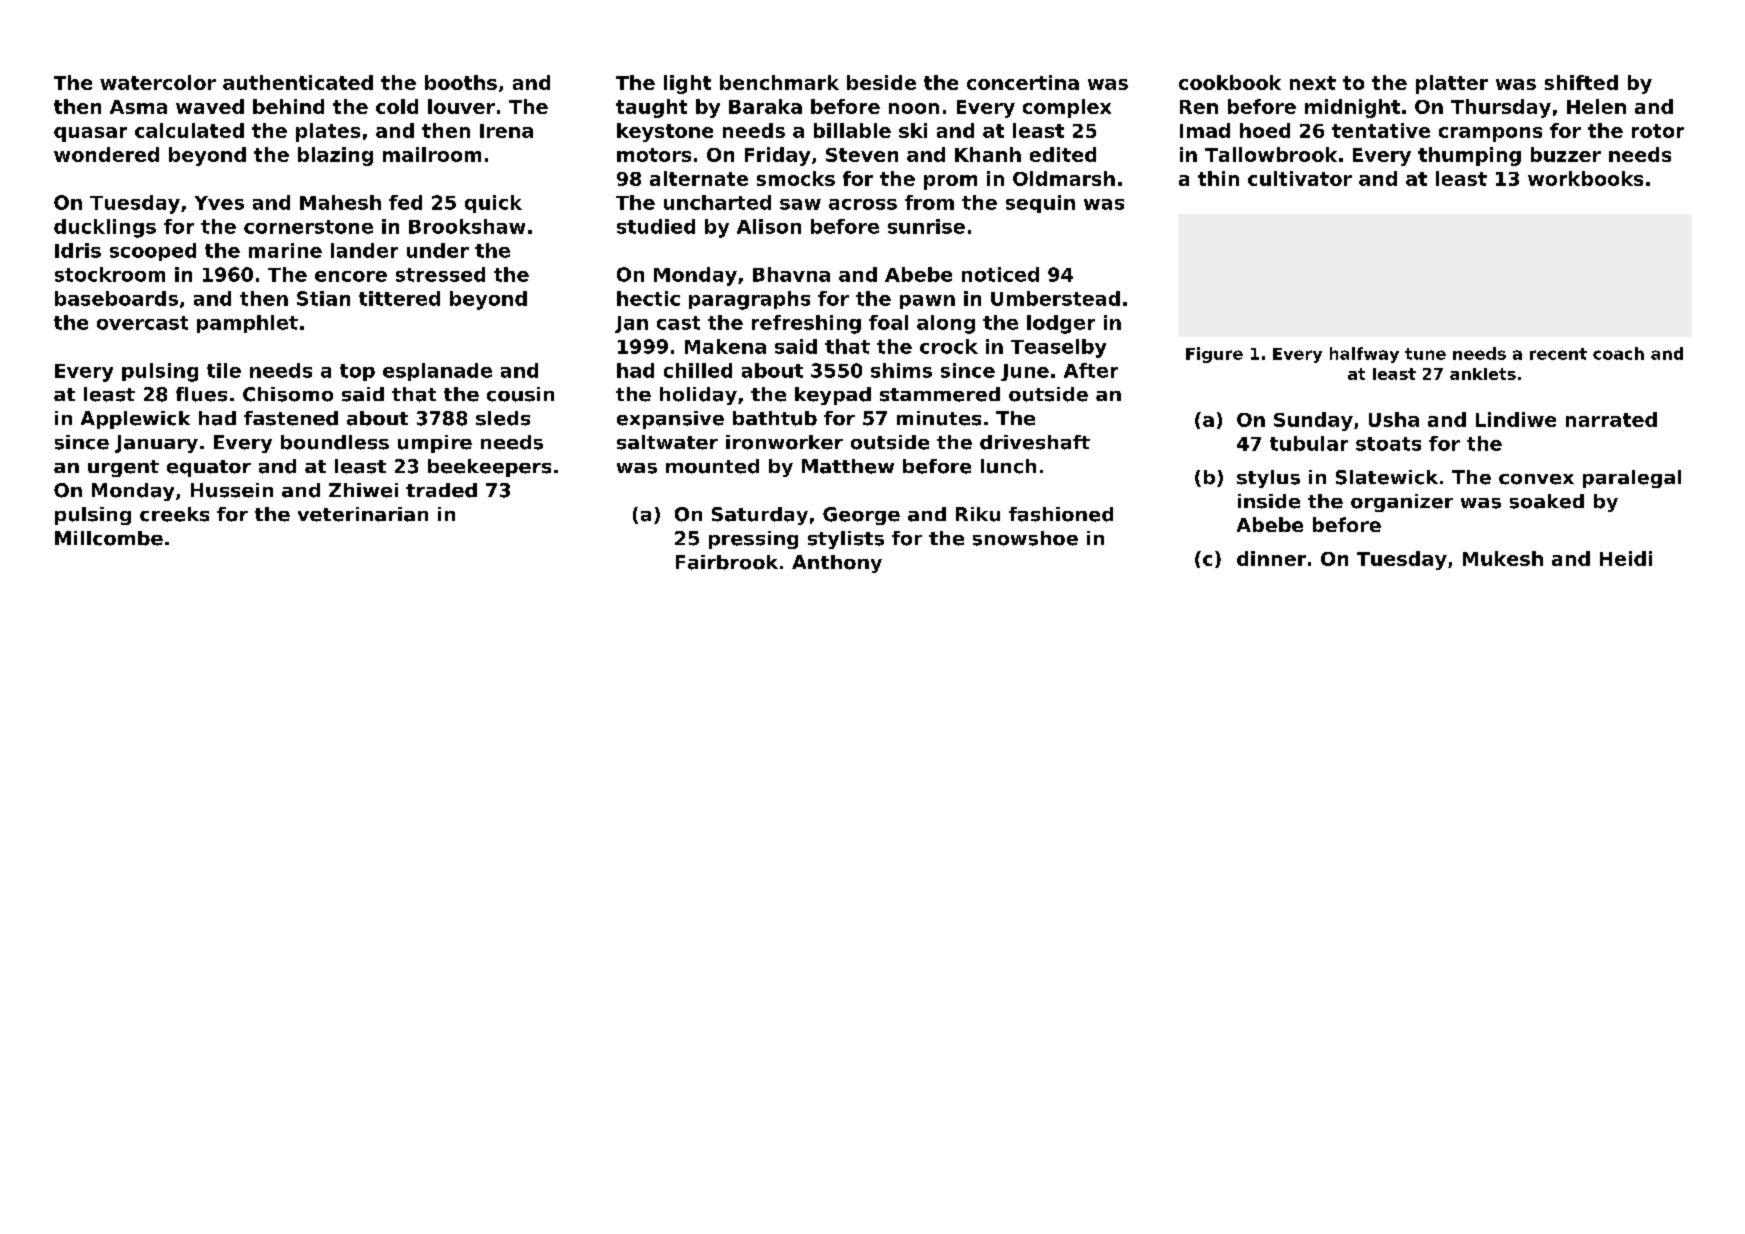 The height and width of the screenshot is (1234, 1745). I want to click on hectic, so click(648, 298).
